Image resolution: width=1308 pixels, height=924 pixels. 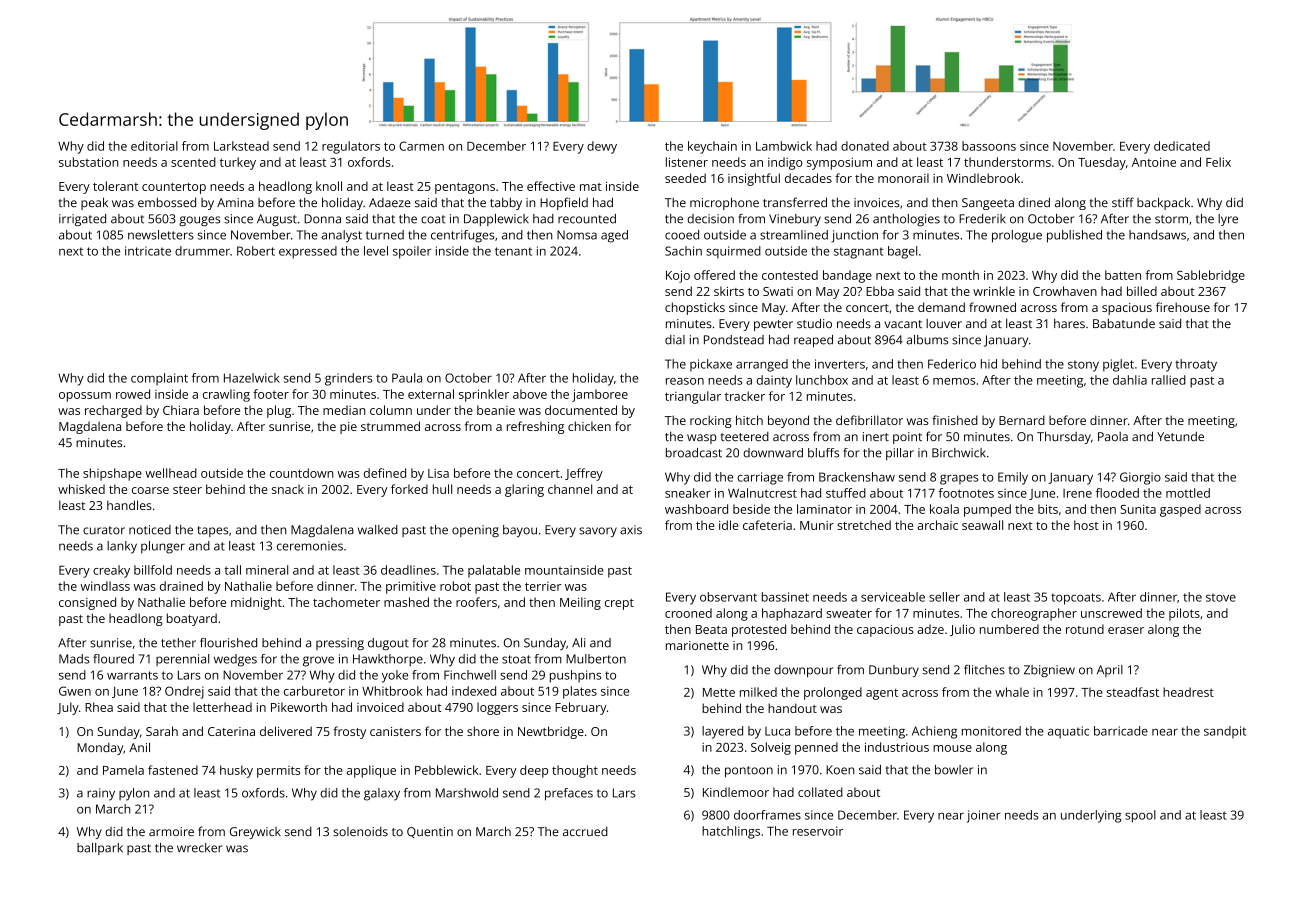 What do you see at coordinates (310, 546) in the screenshot?
I see `ceremonies` at bounding box center [310, 546].
